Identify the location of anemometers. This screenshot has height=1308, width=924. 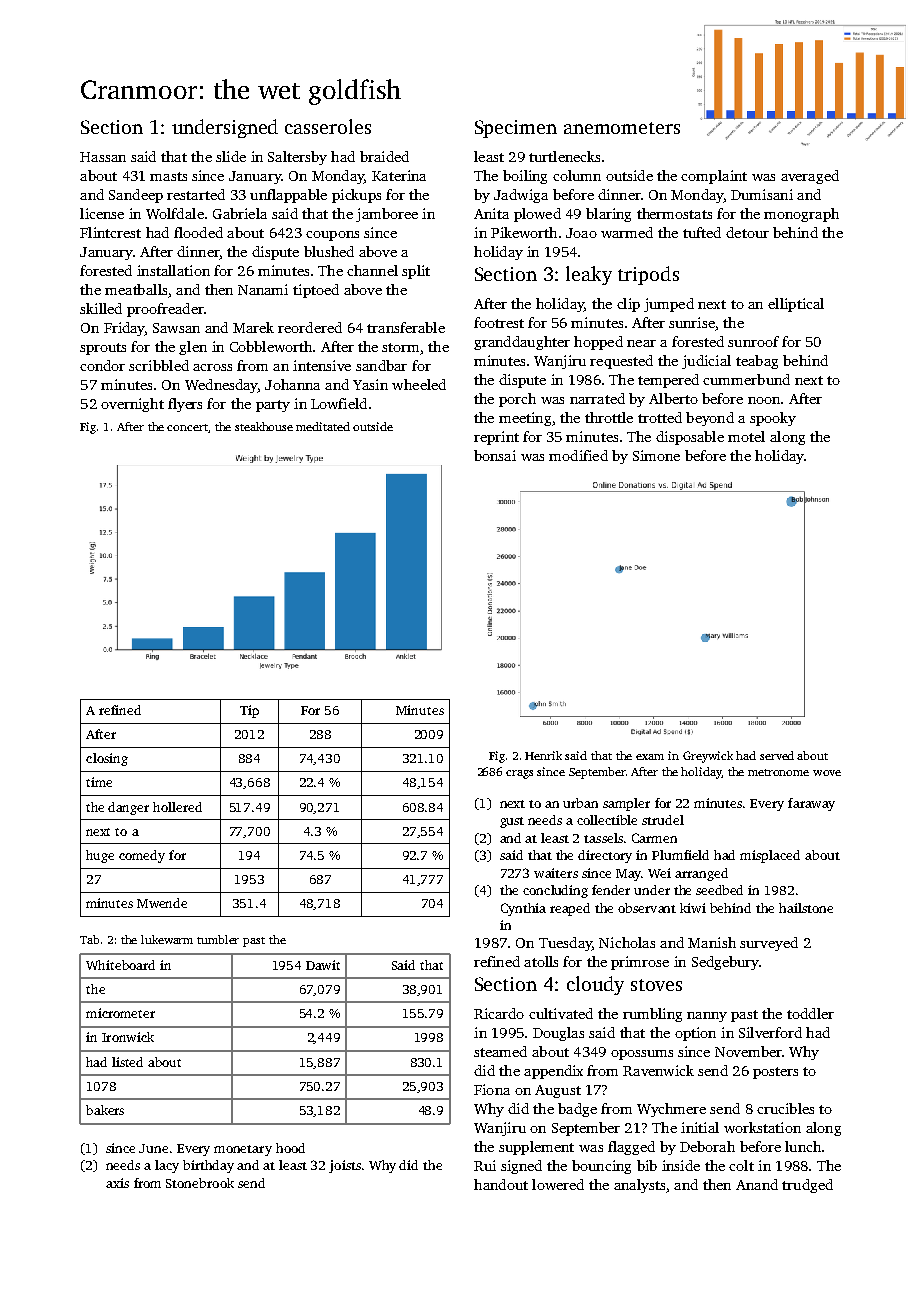
(622, 128).
